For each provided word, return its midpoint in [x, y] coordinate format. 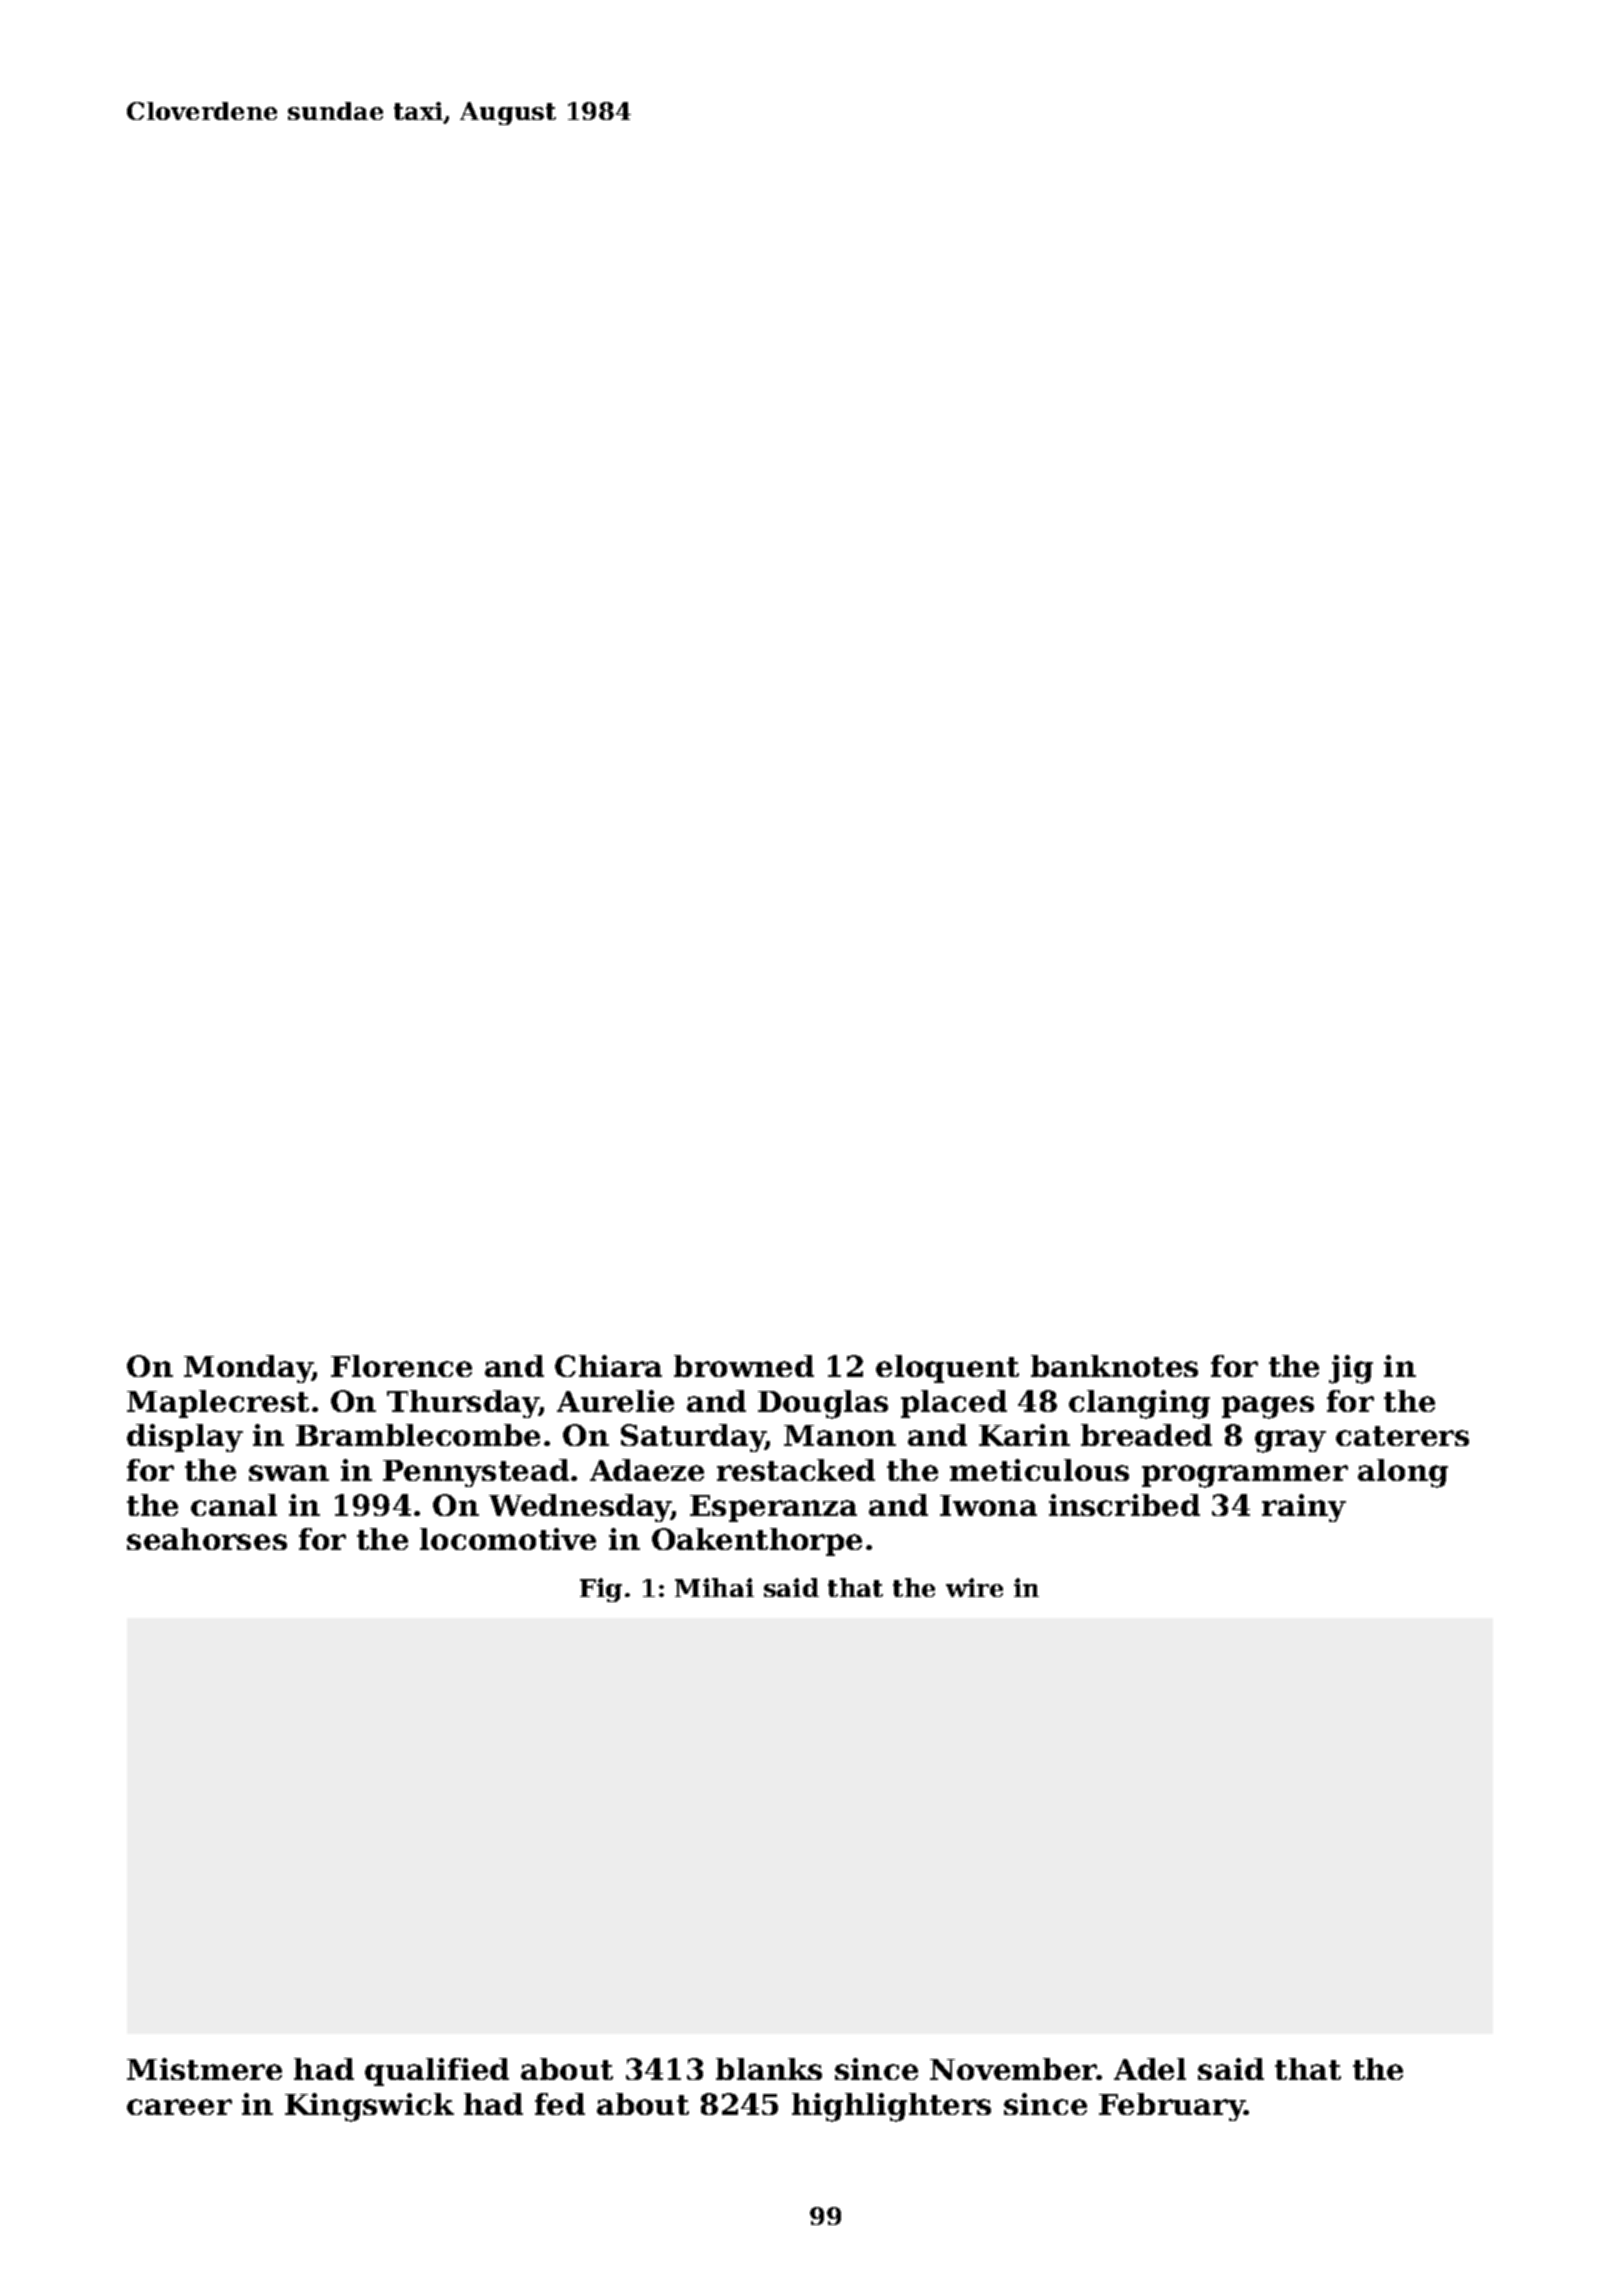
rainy [1304, 1508]
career [179, 2107]
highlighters [891, 2107]
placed [954, 1404]
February [1172, 2107]
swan [289, 1473]
